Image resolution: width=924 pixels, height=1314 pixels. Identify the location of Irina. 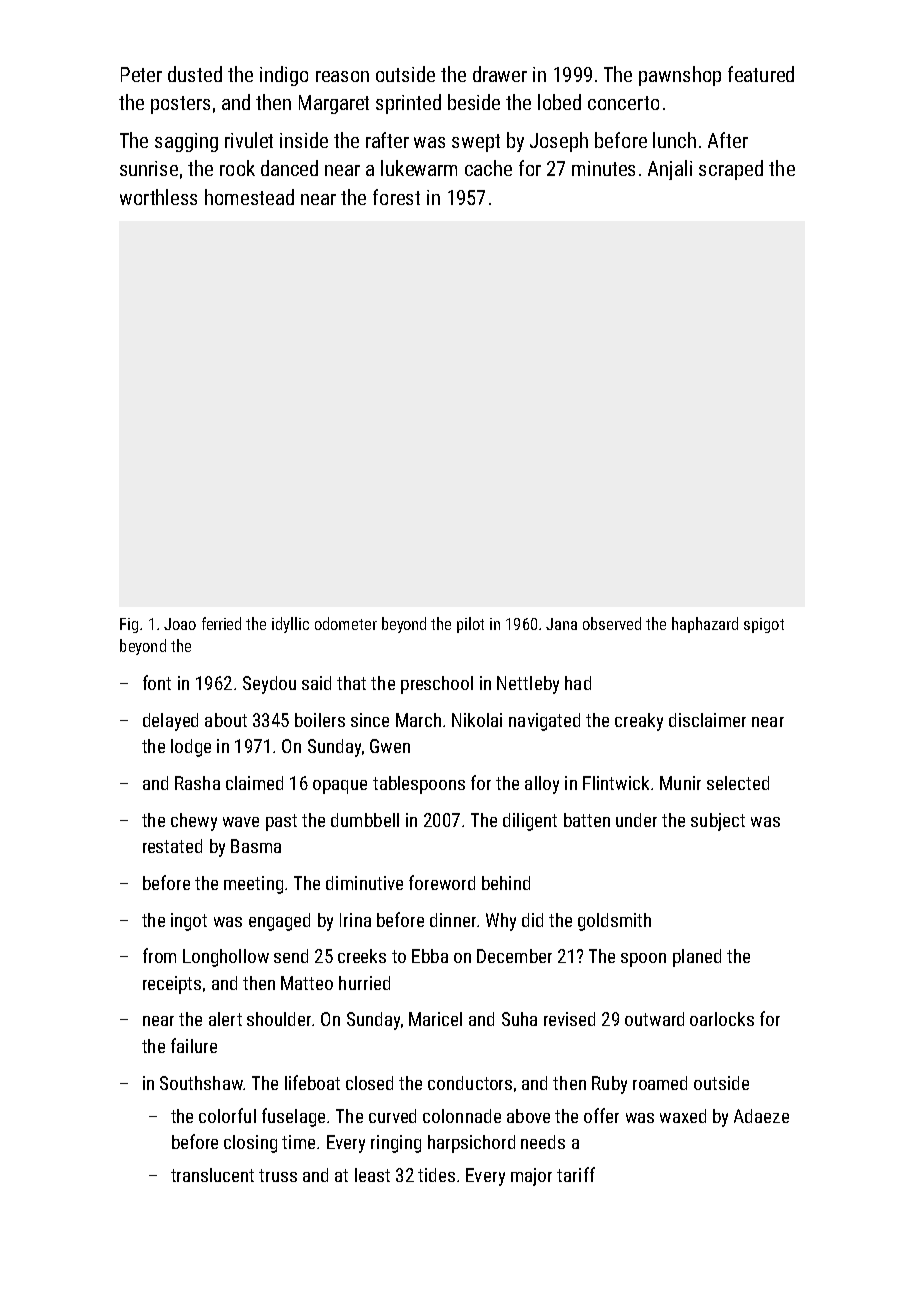
(355, 920).
